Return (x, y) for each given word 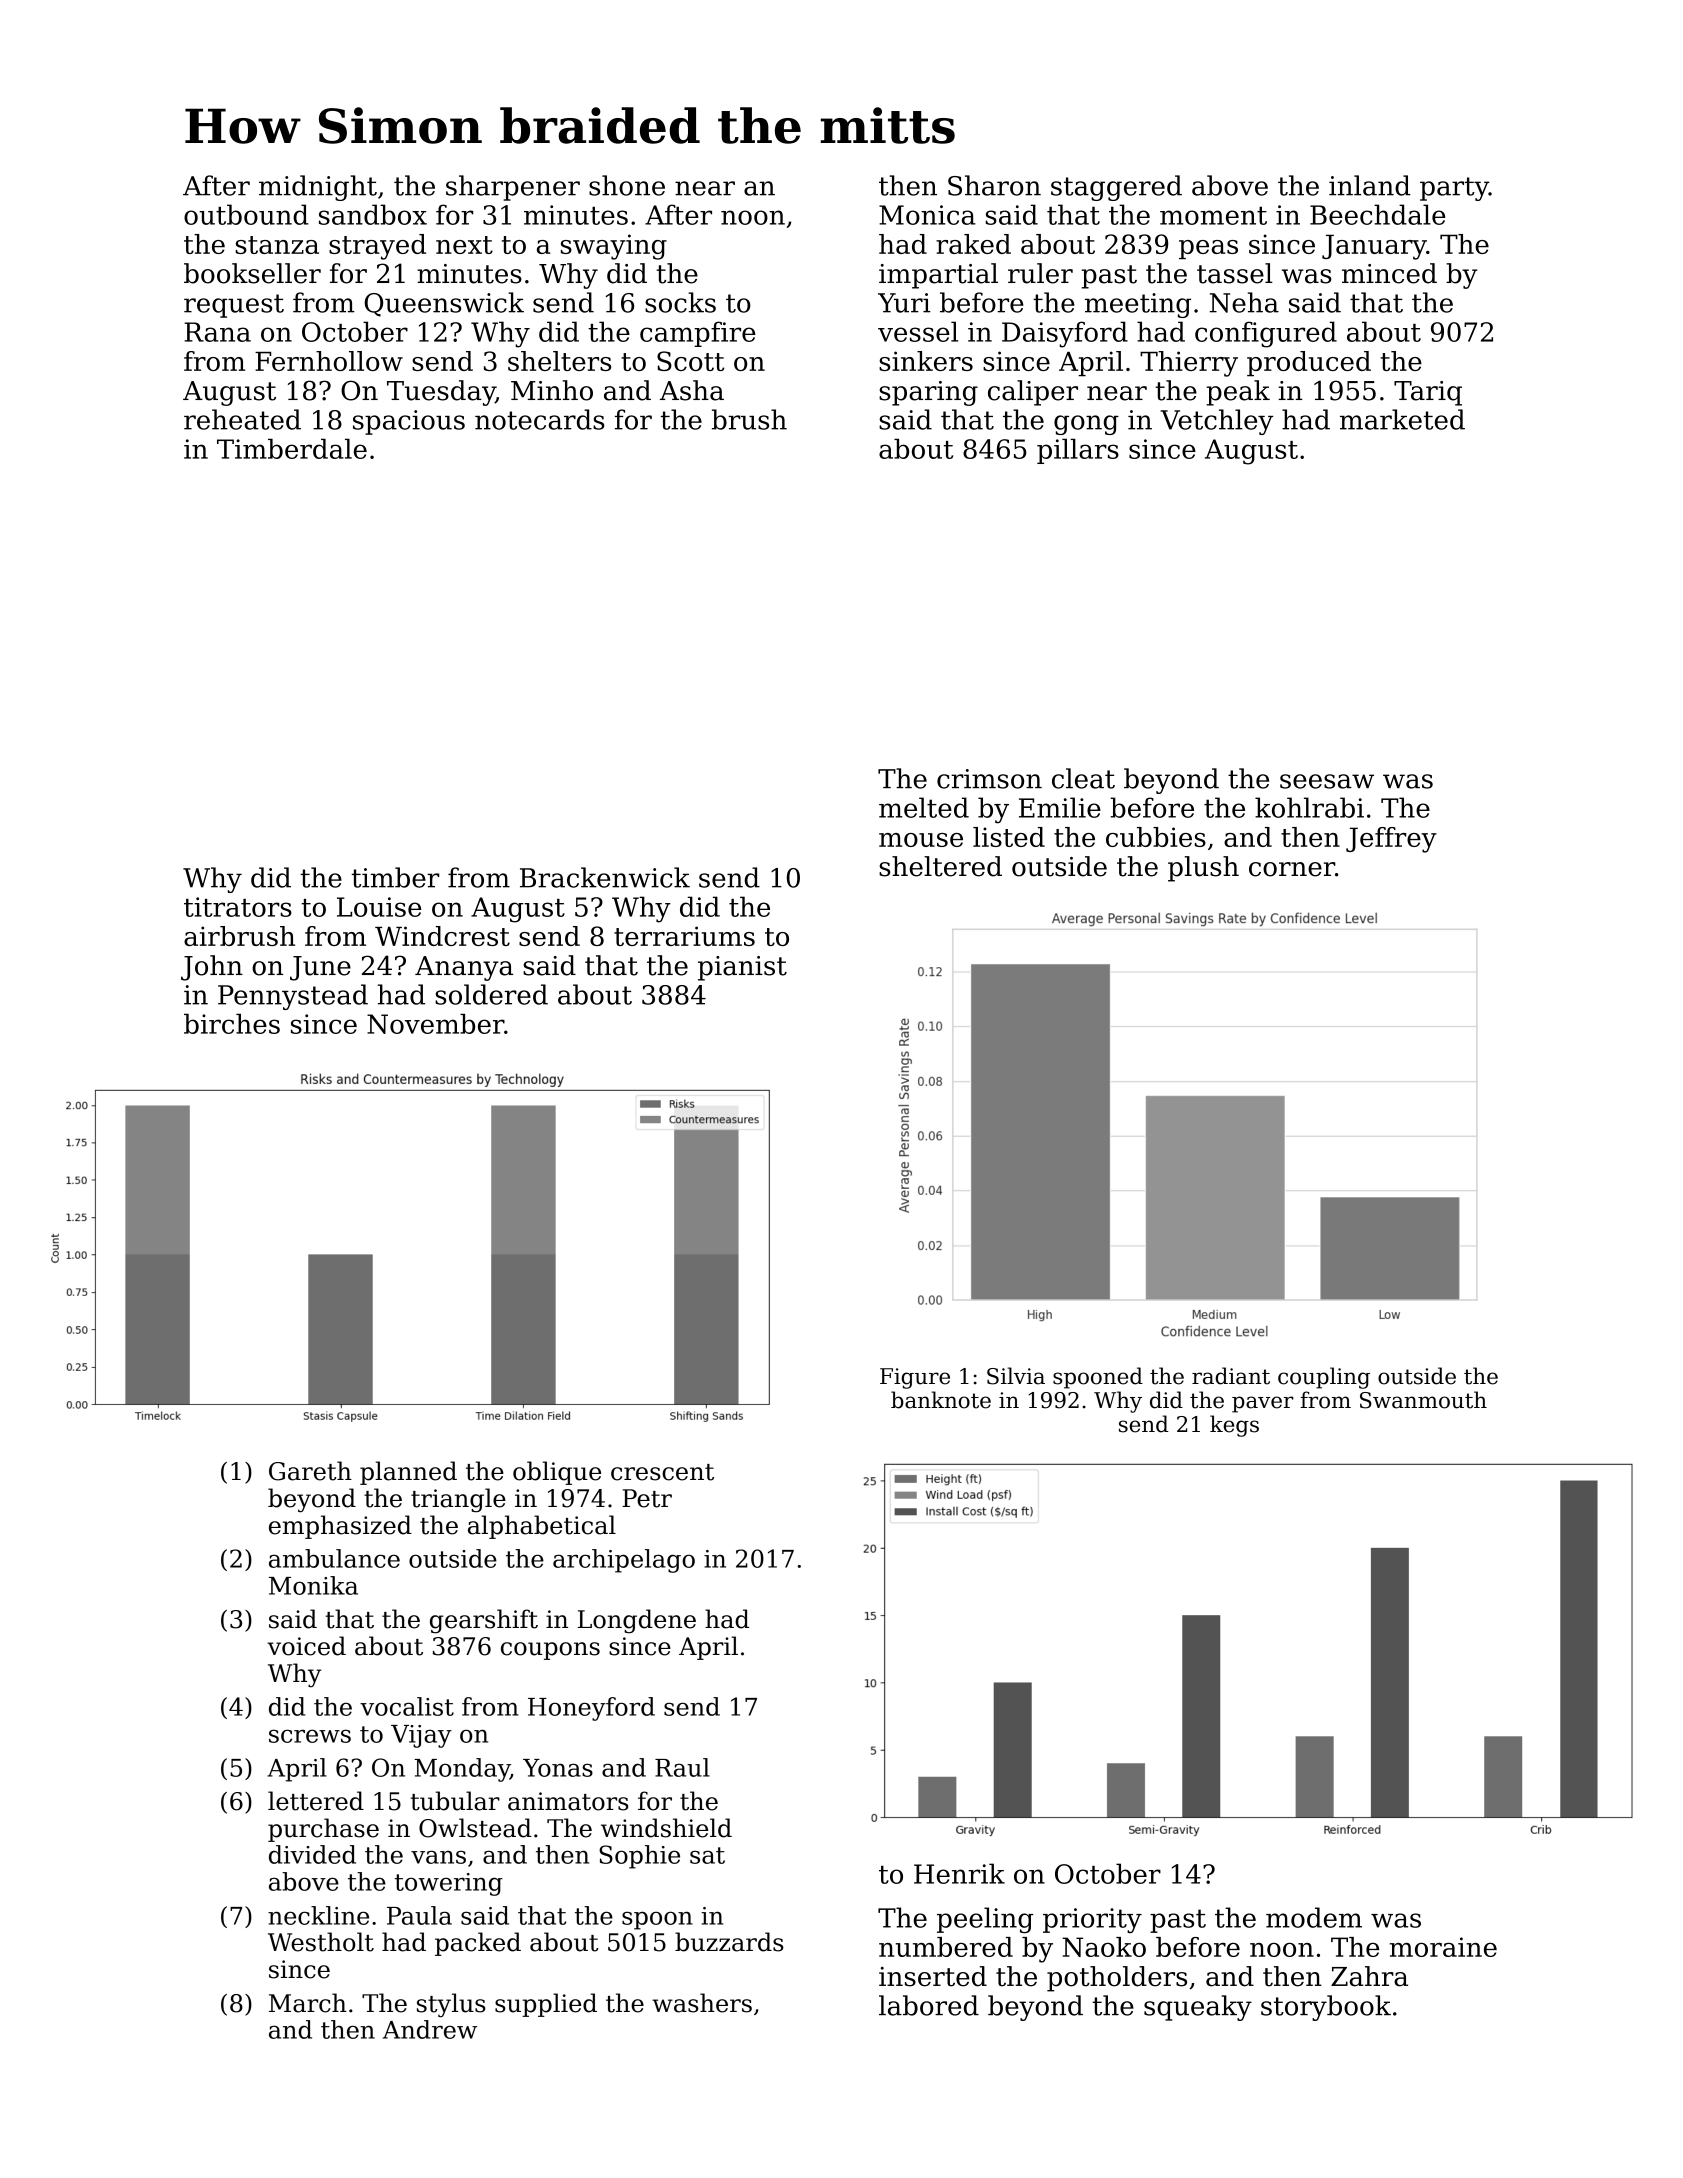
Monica (927, 215)
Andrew (430, 2029)
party (1454, 189)
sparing (928, 393)
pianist (742, 968)
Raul (682, 1767)
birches (232, 1023)
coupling (1324, 1378)
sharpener (513, 188)
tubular (455, 1801)
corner (1292, 869)
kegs (1234, 1426)
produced (1309, 364)
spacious (409, 422)
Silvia (1016, 1376)
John (212, 968)
